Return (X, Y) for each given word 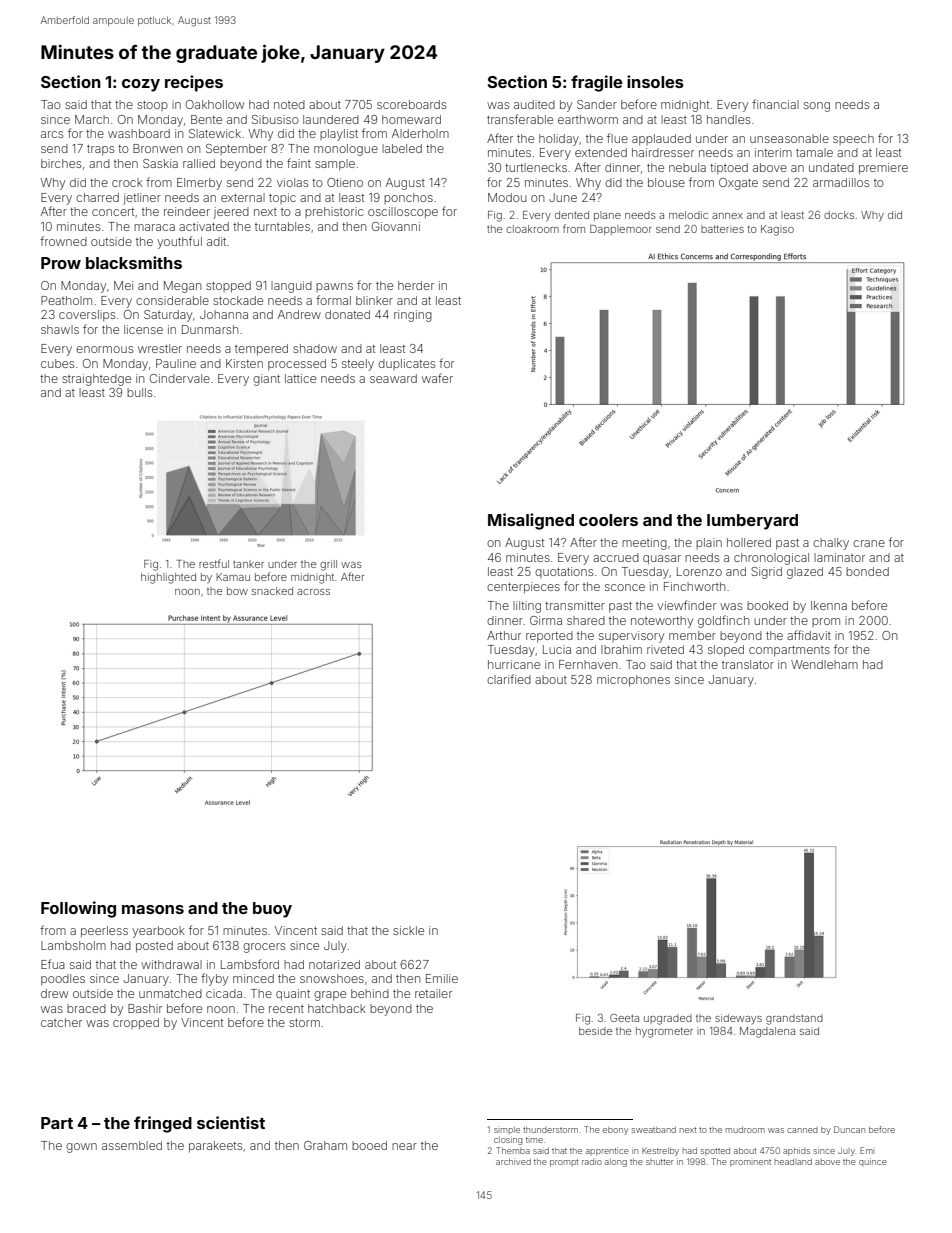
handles (728, 119)
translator (748, 664)
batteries (722, 229)
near (404, 1146)
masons (153, 909)
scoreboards (411, 104)
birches (61, 163)
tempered (261, 350)
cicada (224, 993)
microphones (633, 681)
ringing (413, 316)
